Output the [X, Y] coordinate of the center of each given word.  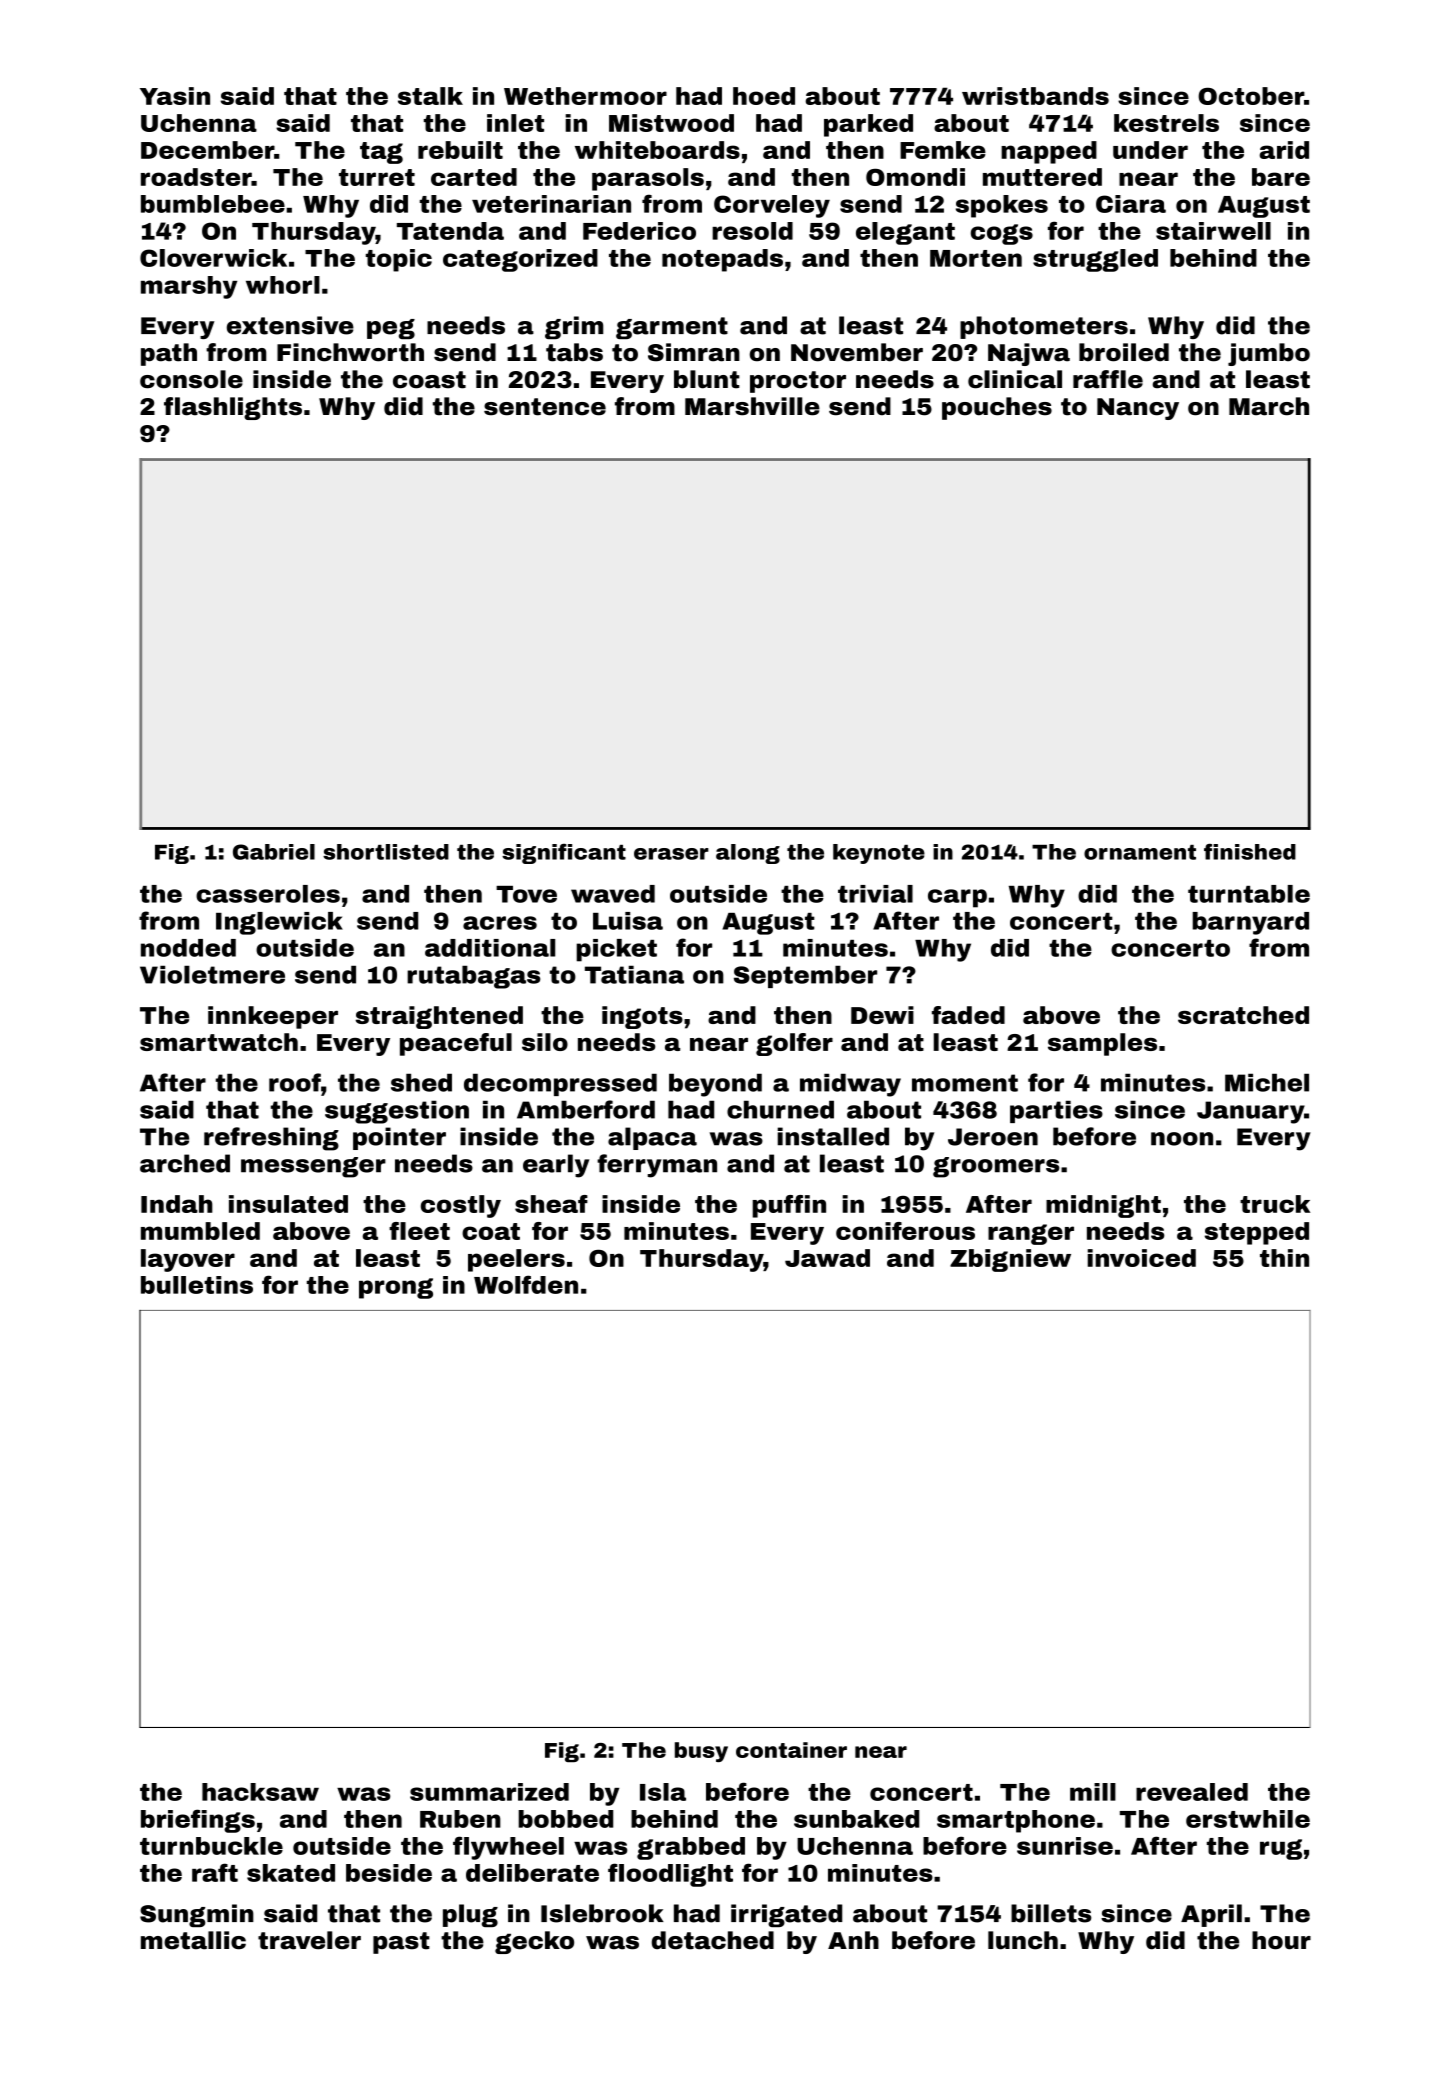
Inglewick [279, 923]
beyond [715, 1085]
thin [1284, 1258]
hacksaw [260, 1792]
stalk [430, 96]
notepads [722, 260]
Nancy [1138, 409]
